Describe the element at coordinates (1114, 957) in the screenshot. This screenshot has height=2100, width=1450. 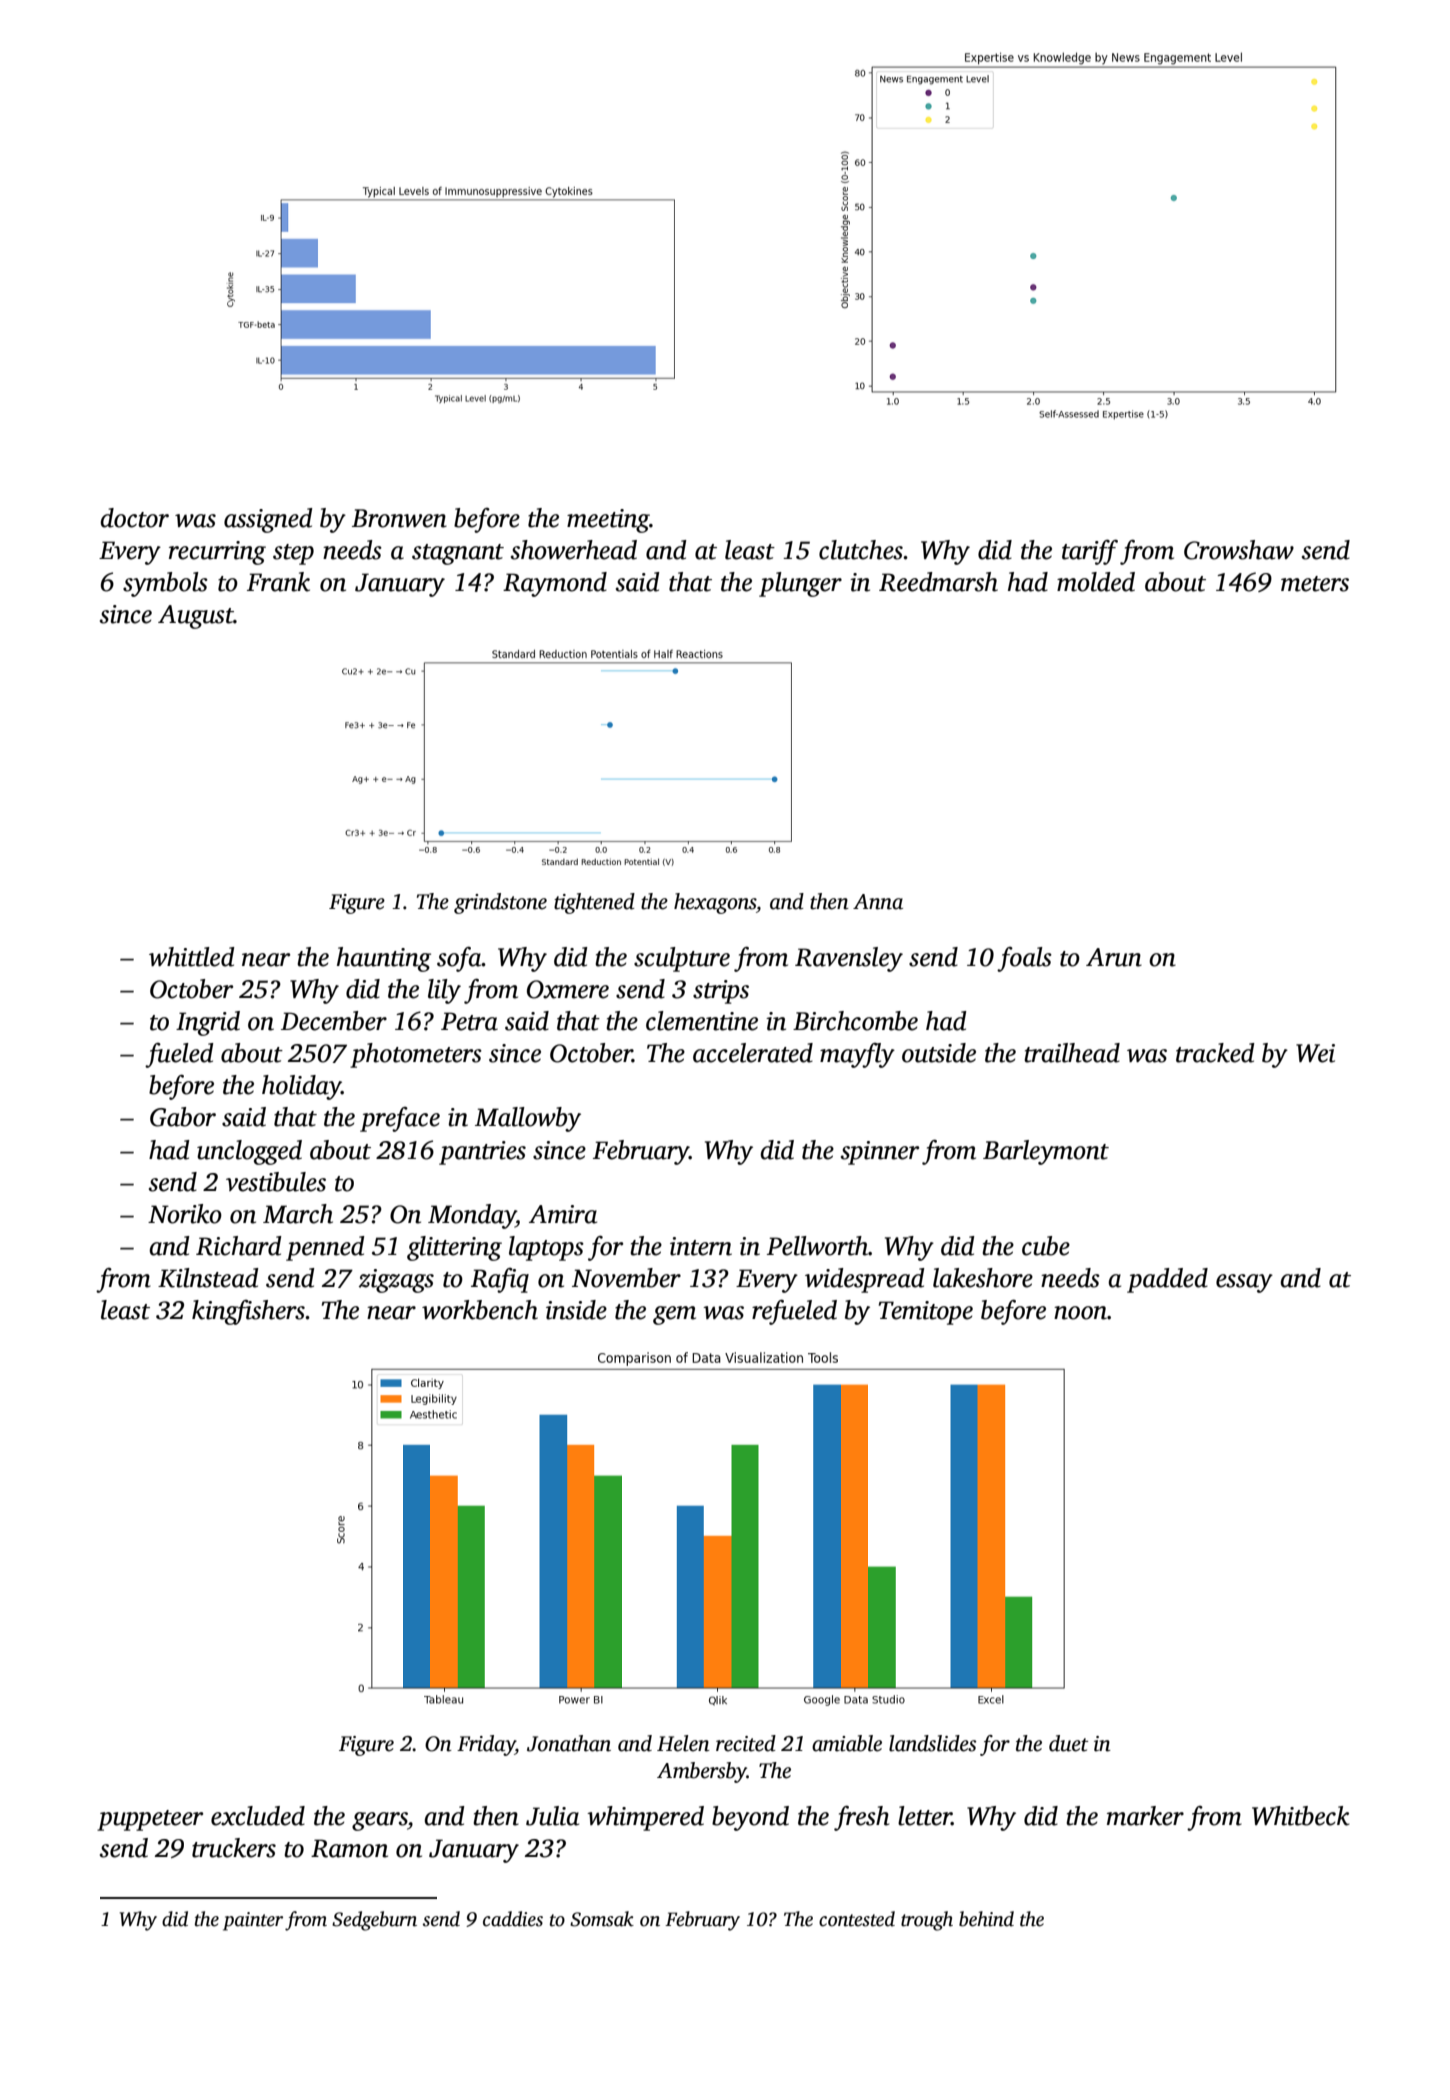
I see `Arun` at that location.
